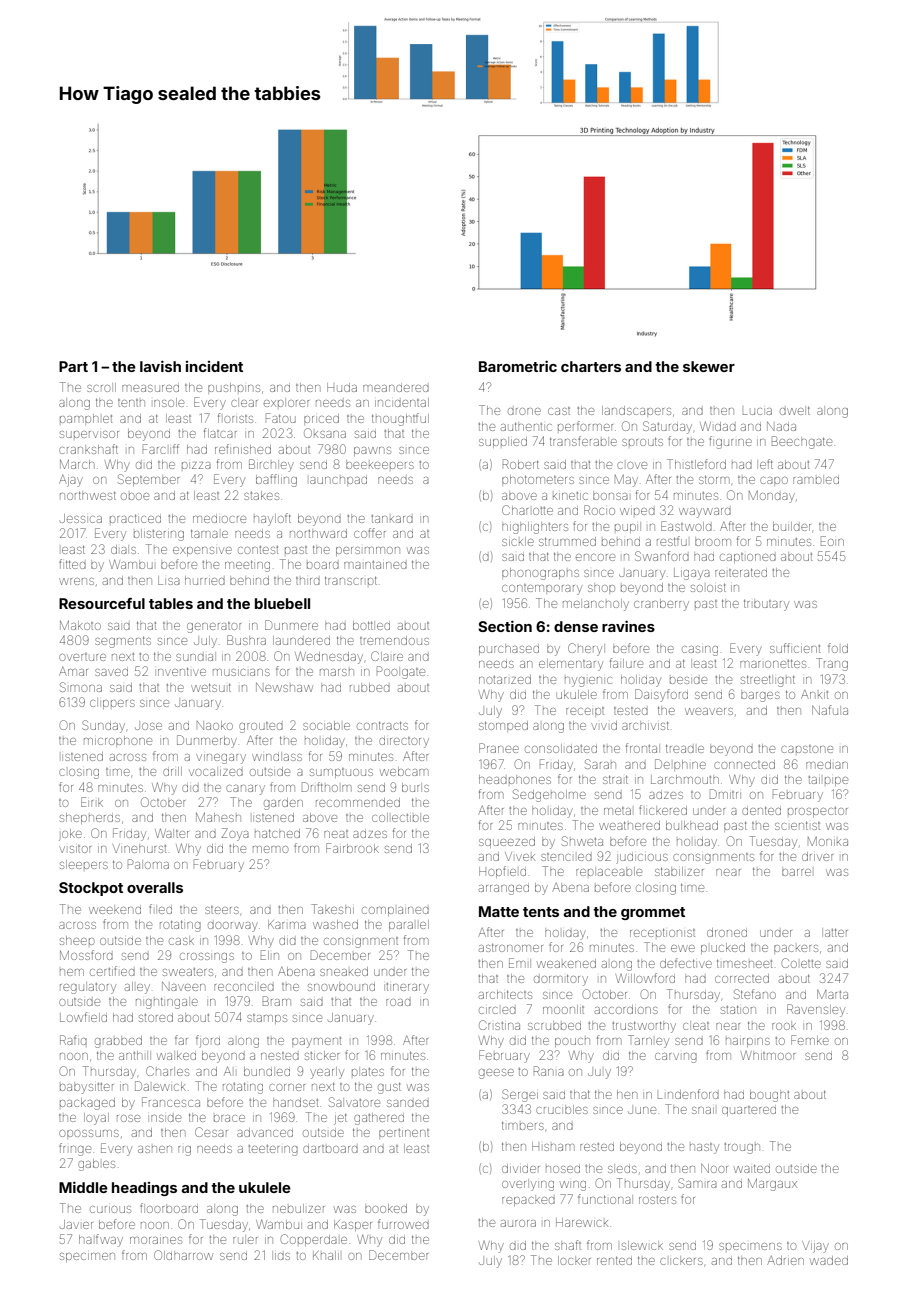 The height and width of the document is (1316, 908). Describe the element at coordinates (392, 519) in the document. I see `tankard` at that location.
